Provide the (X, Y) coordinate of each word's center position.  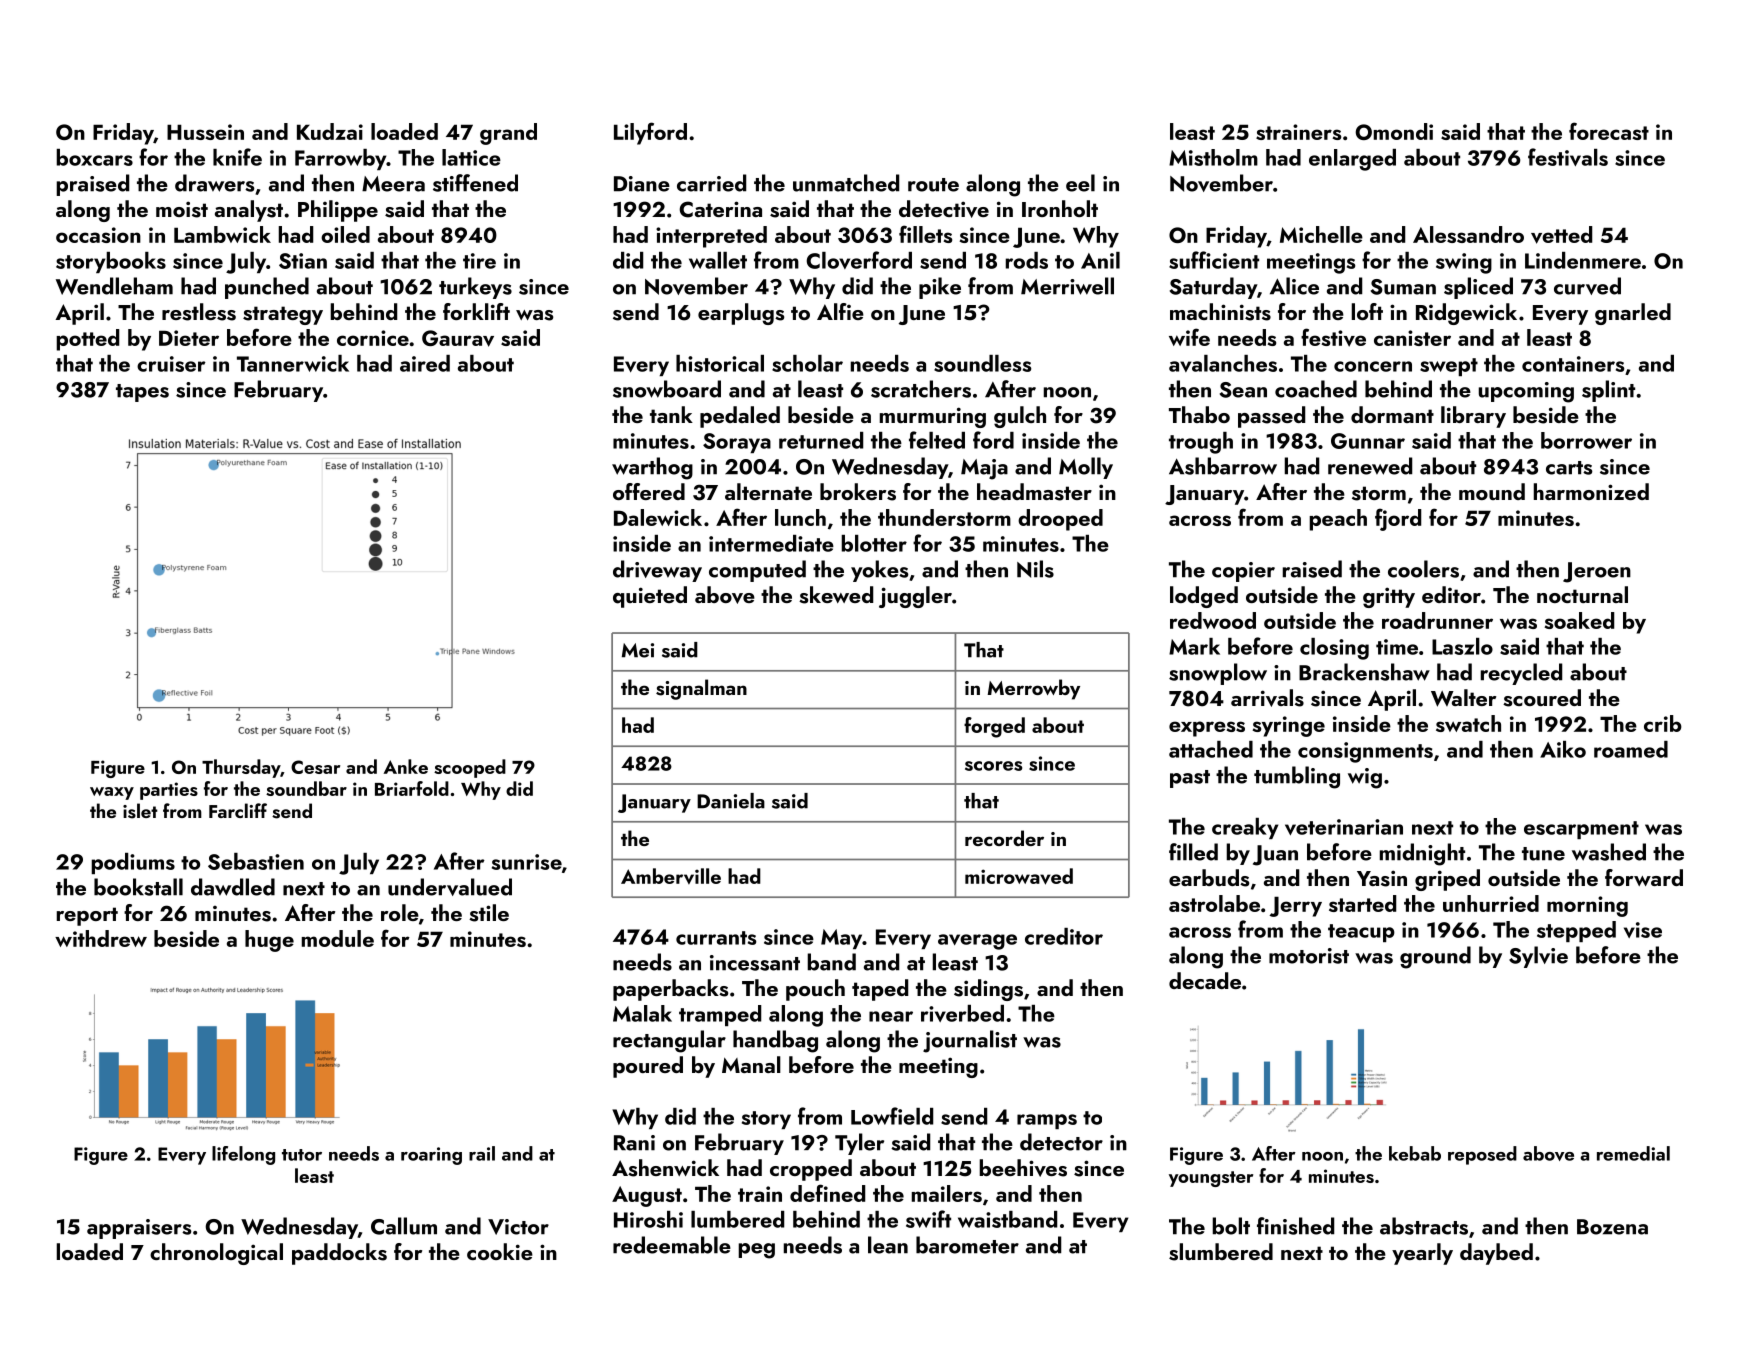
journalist (970, 1041)
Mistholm (1213, 157)
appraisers (139, 1229)
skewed (836, 595)
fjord (1398, 519)
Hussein (205, 132)
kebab (1415, 1153)
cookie (500, 1251)
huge (269, 941)
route (933, 185)
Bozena (1612, 1227)
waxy (112, 793)
